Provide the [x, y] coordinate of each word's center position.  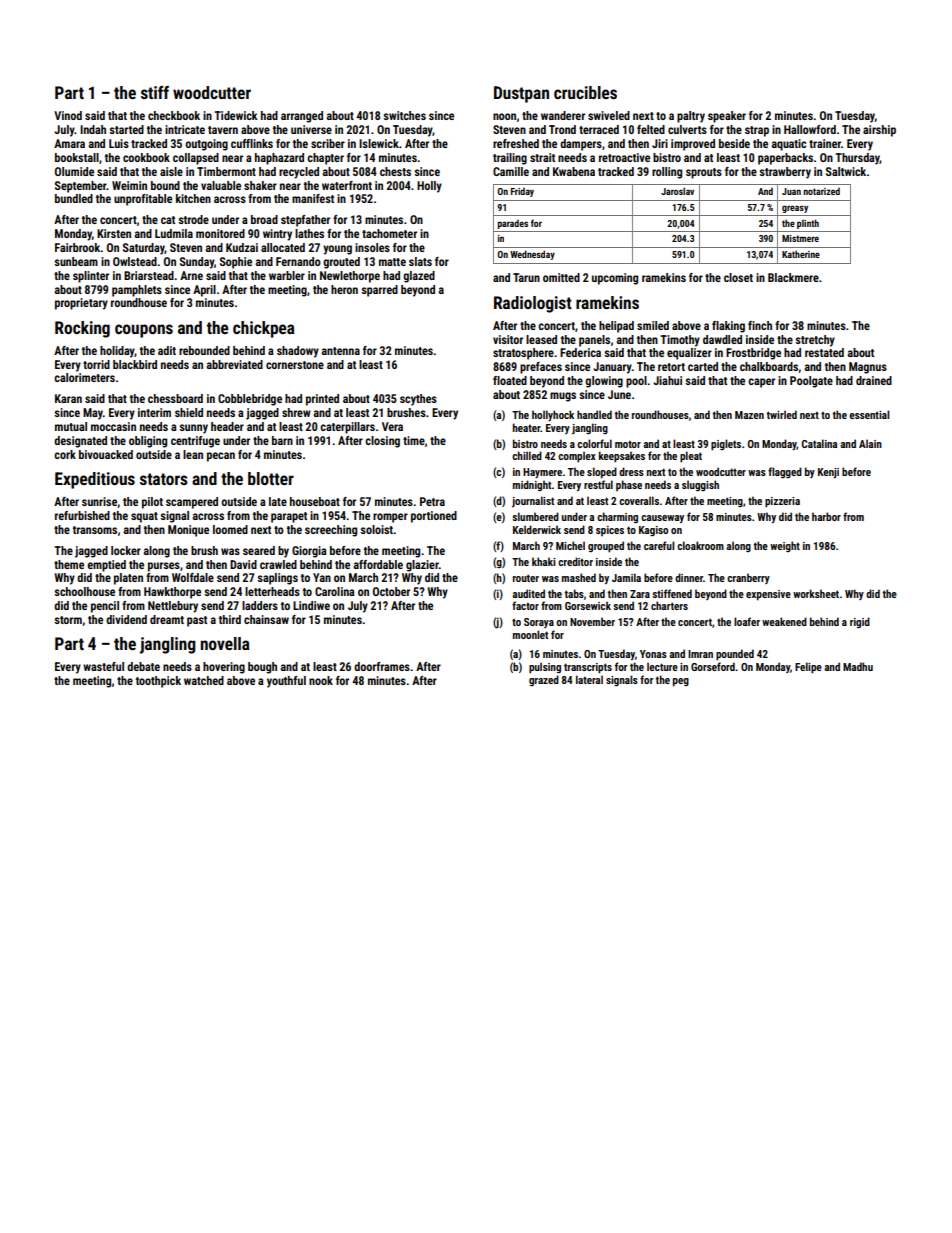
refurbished [82, 515]
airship [879, 131]
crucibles [585, 92]
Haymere [542, 473]
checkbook [174, 115]
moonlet [530, 634]
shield [189, 412]
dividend [126, 619]
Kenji [828, 473]
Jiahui [667, 380]
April [204, 291]
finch [760, 325]
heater [527, 427]
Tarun [526, 277]
